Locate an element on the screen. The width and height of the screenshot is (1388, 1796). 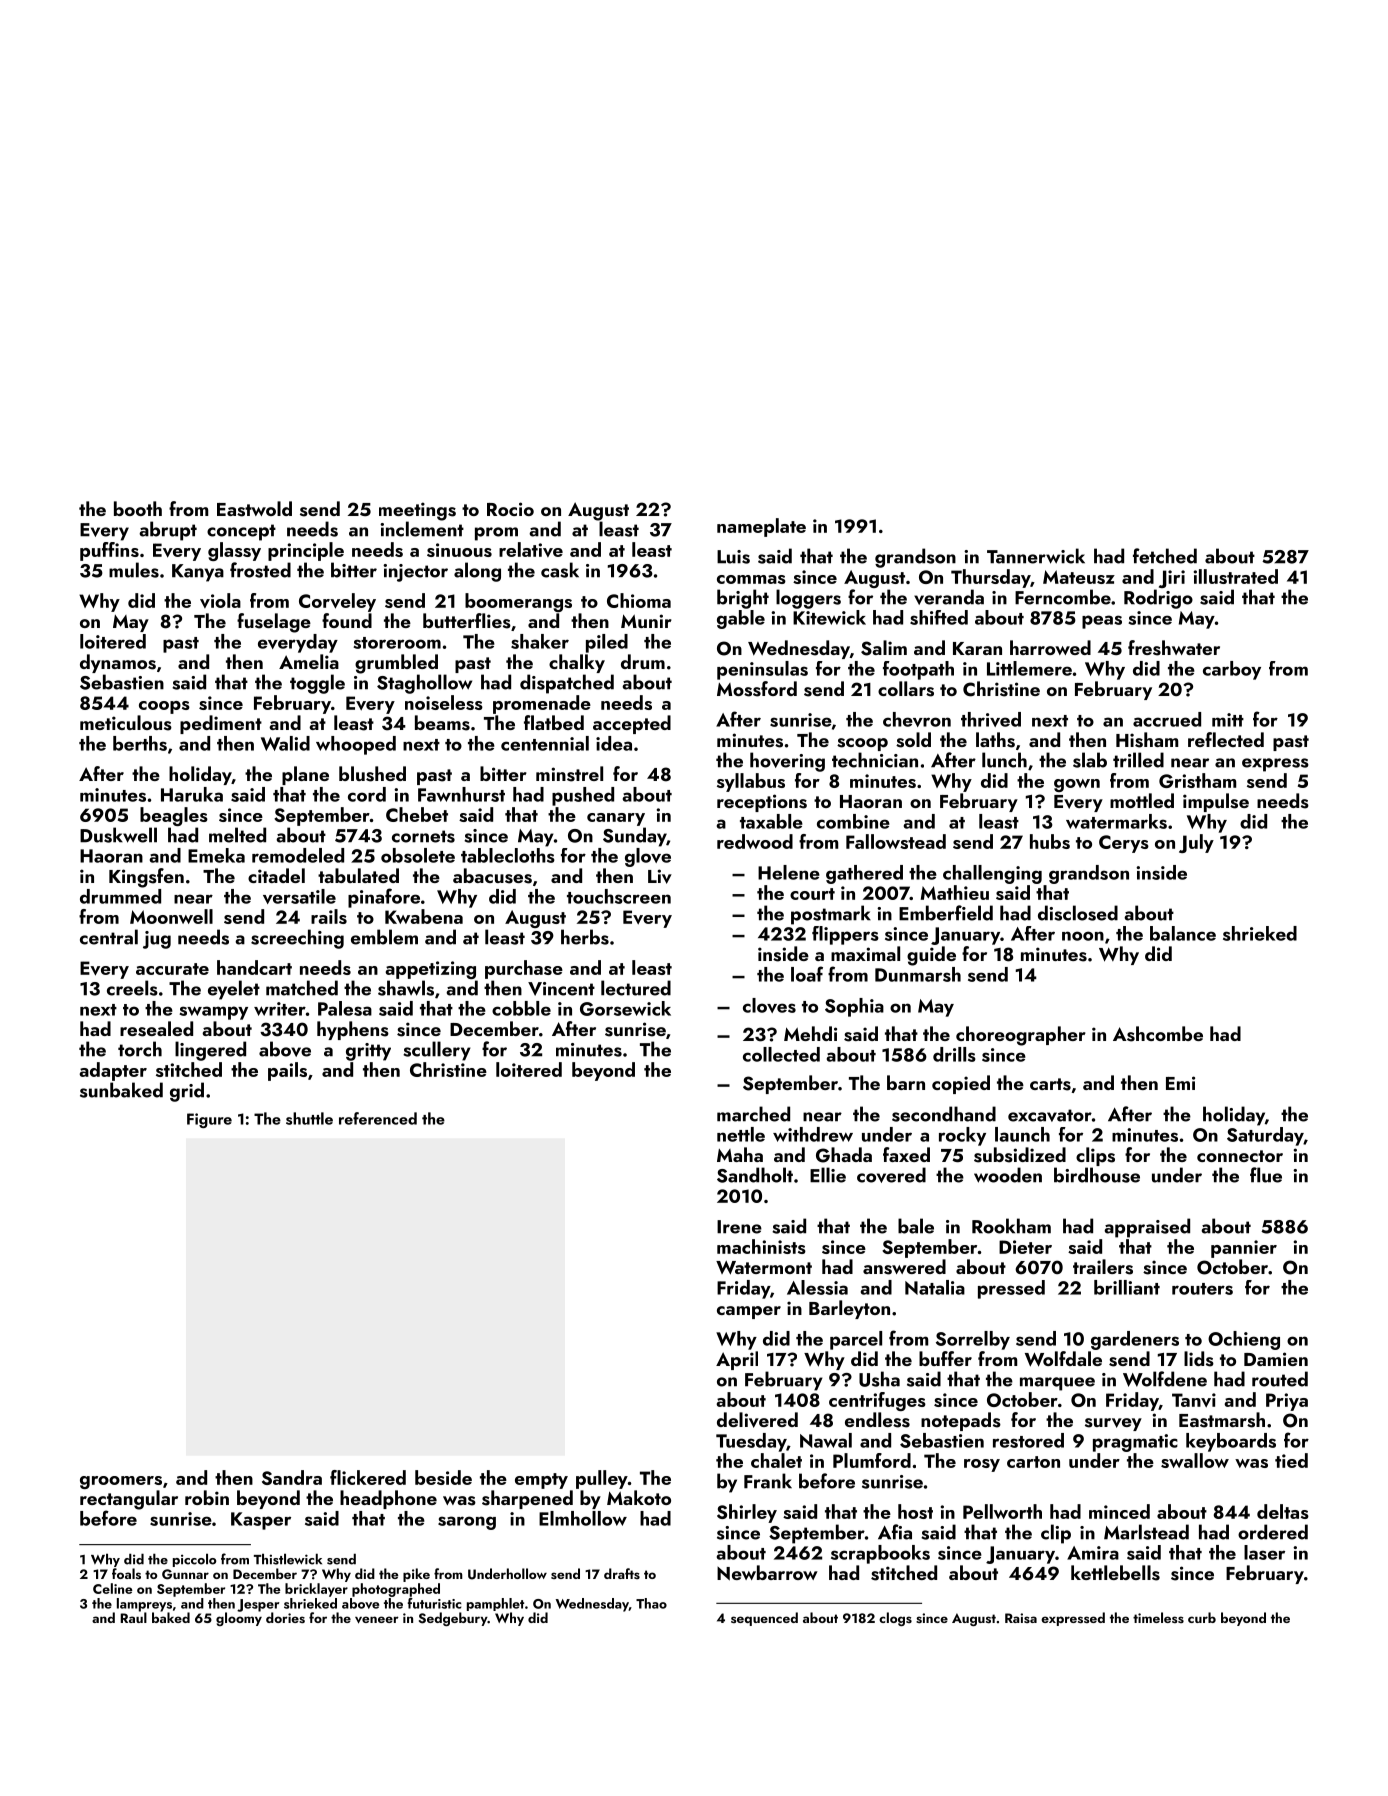
remodeled is located at coordinates (298, 855).
